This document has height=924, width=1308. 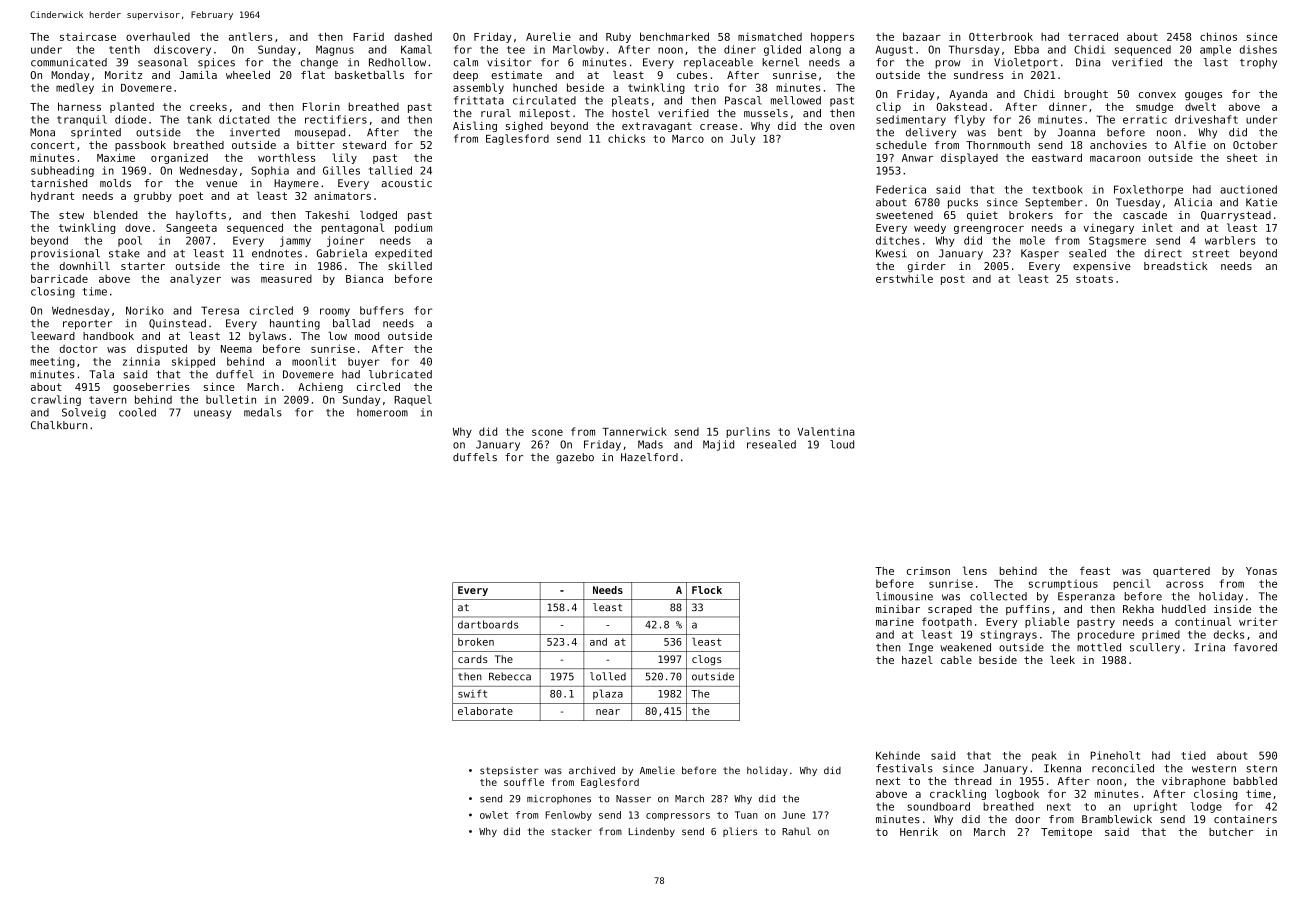 What do you see at coordinates (898, 755) in the document?
I see `Kehinde` at bounding box center [898, 755].
